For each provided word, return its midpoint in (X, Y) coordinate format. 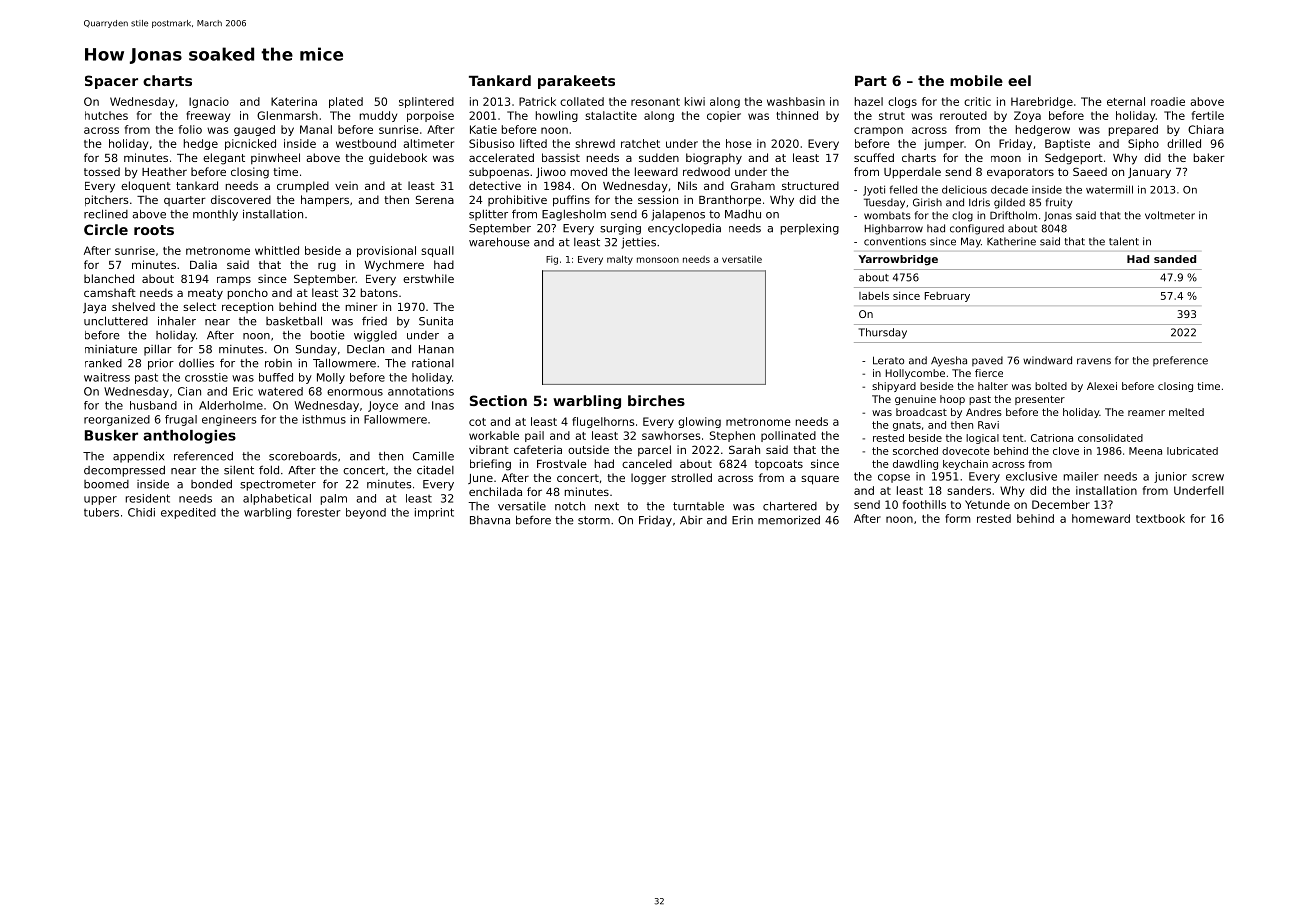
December (1061, 504)
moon (1006, 158)
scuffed (874, 157)
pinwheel (275, 159)
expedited (188, 513)
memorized (789, 520)
